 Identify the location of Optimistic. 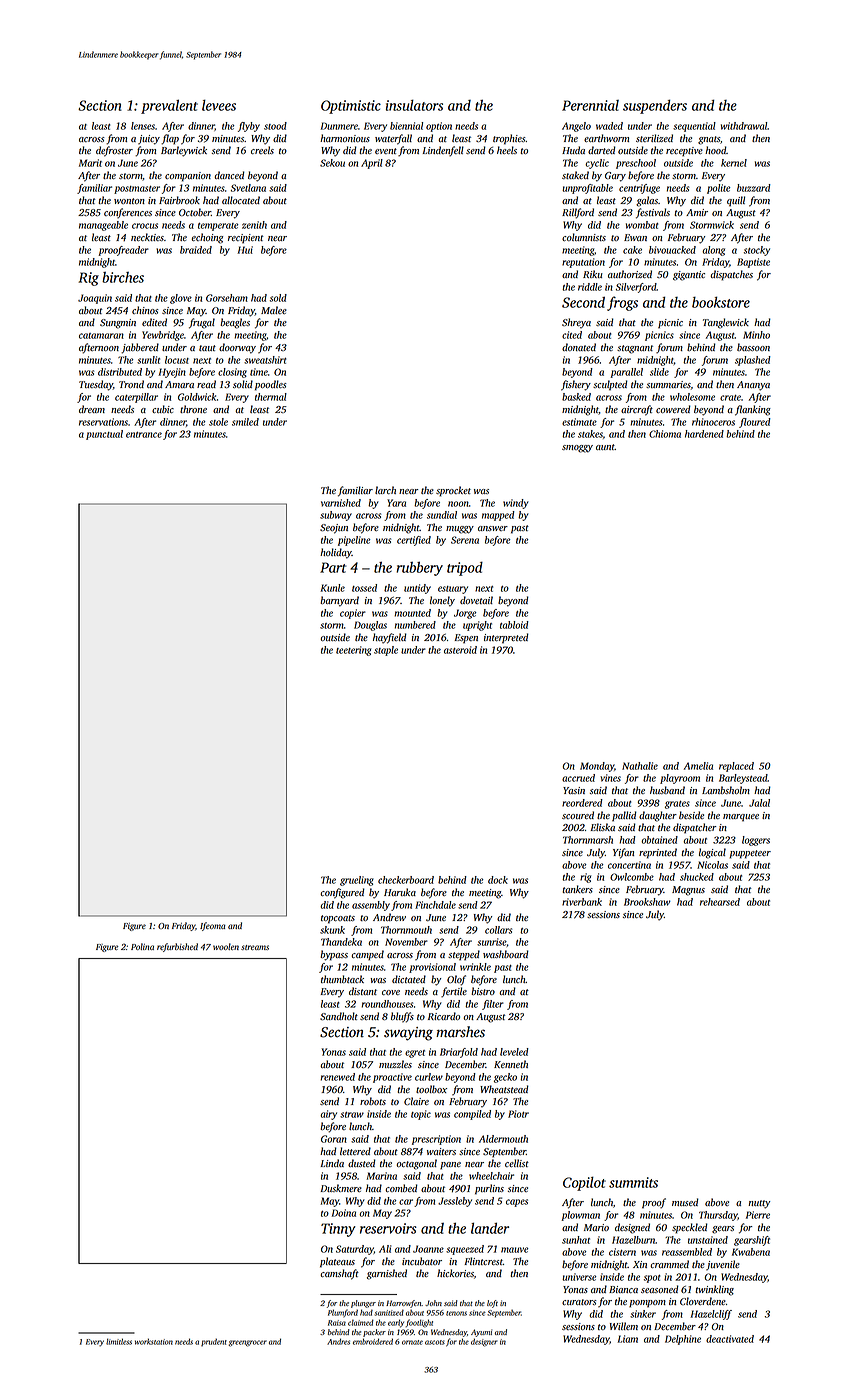
(351, 107).
